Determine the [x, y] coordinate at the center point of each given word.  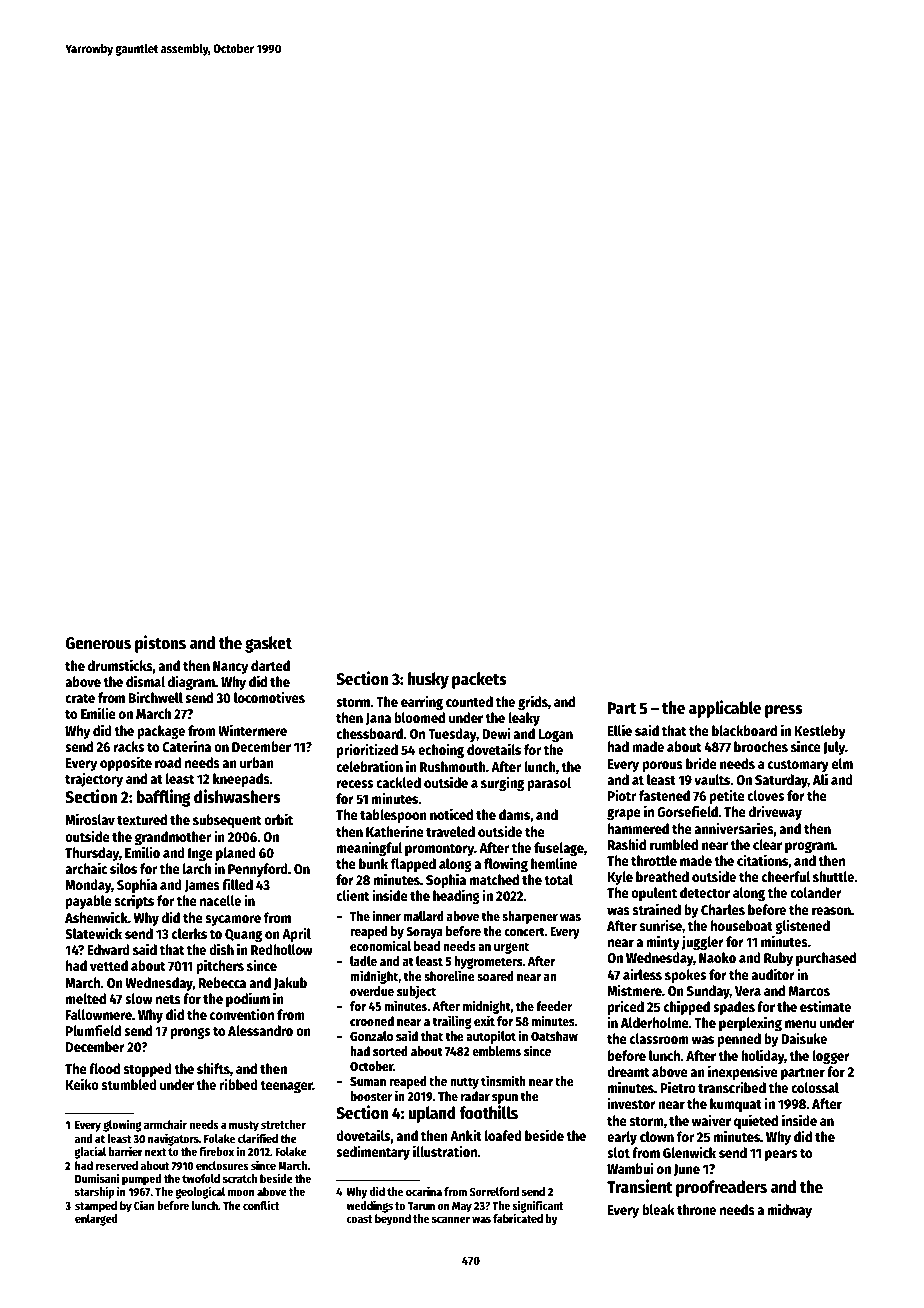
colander [816, 892]
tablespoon [393, 816]
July [834, 748]
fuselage [559, 849]
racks [129, 746]
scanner [451, 1219]
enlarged [96, 1220]
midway [790, 1210]
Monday [88, 886]
